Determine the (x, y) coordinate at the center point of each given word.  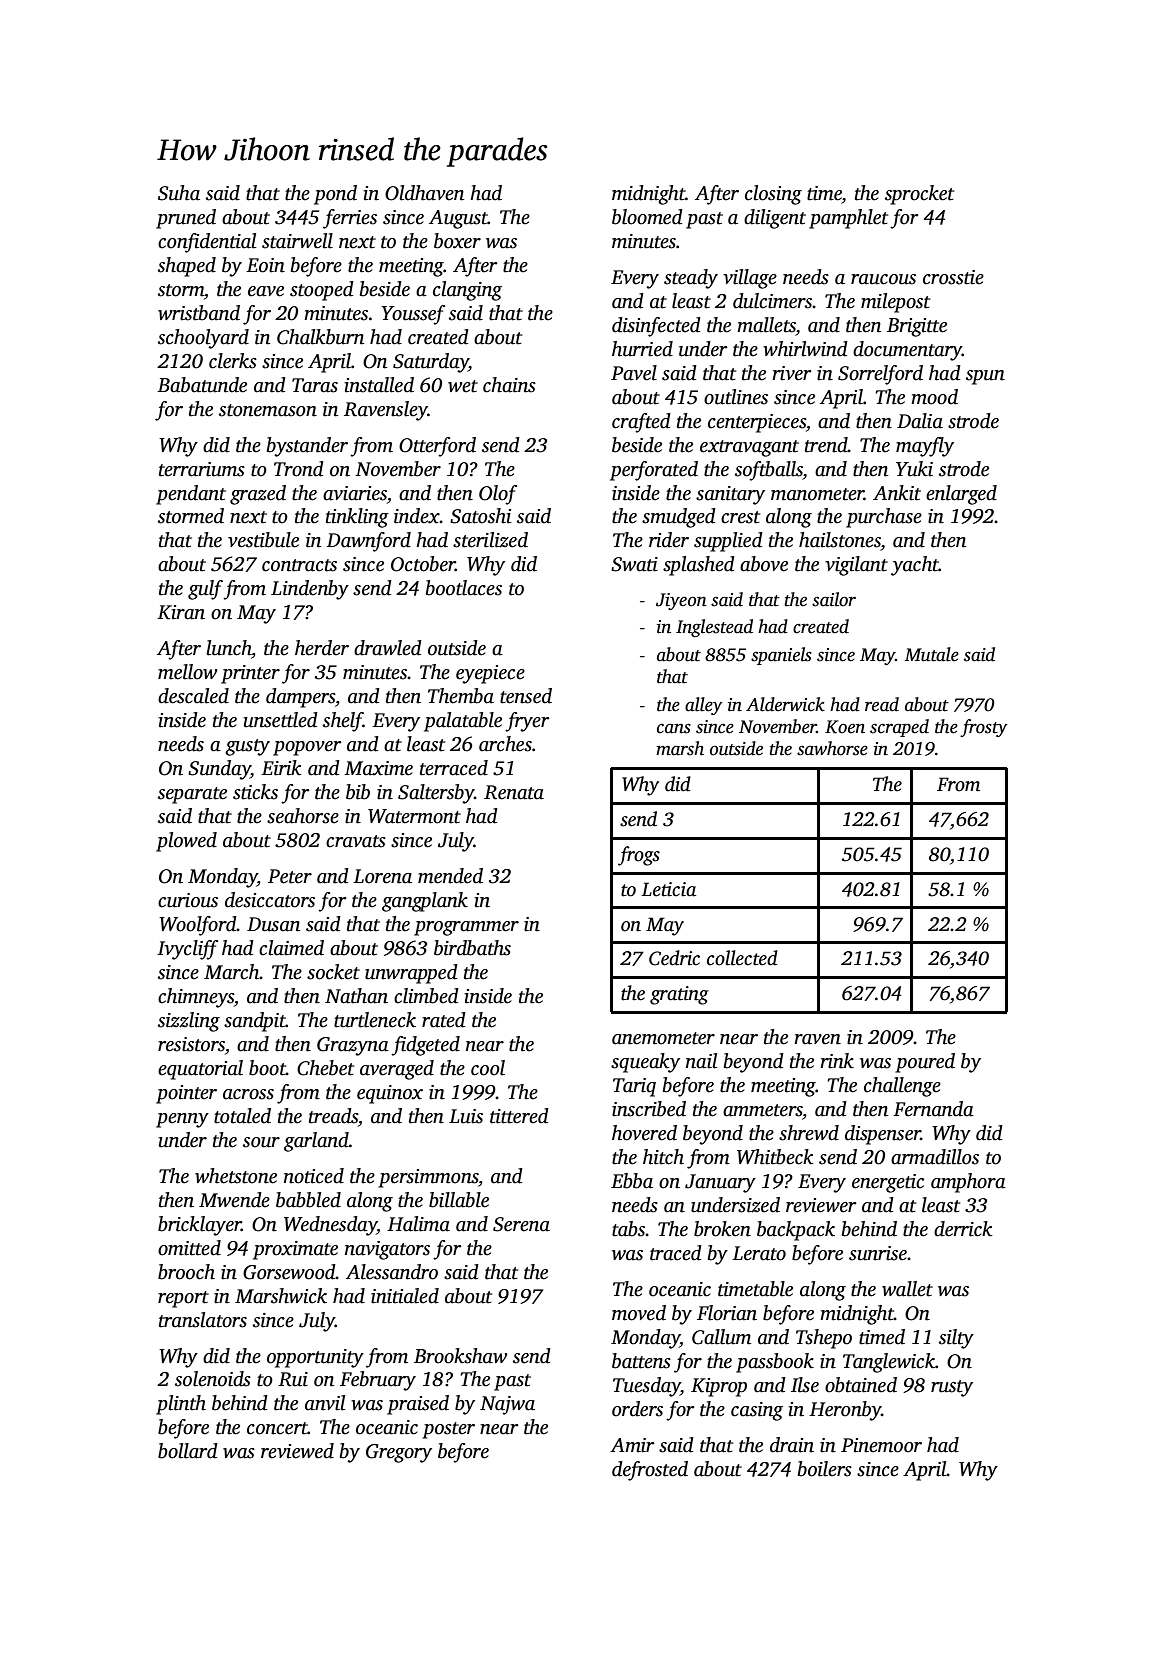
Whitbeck (775, 1157)
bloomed (647, 217)
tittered (519, 1116)
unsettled (281, 720)
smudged (679, 518)
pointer (186, 1094)
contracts (299, 565)
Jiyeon (681, 601)
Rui (293, 1379)
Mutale (932, 654)
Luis (466, 1116)
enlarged (961, 495)
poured (925, 1063)
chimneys (196, 998)
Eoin (265, 265)
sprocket (919, 195)
